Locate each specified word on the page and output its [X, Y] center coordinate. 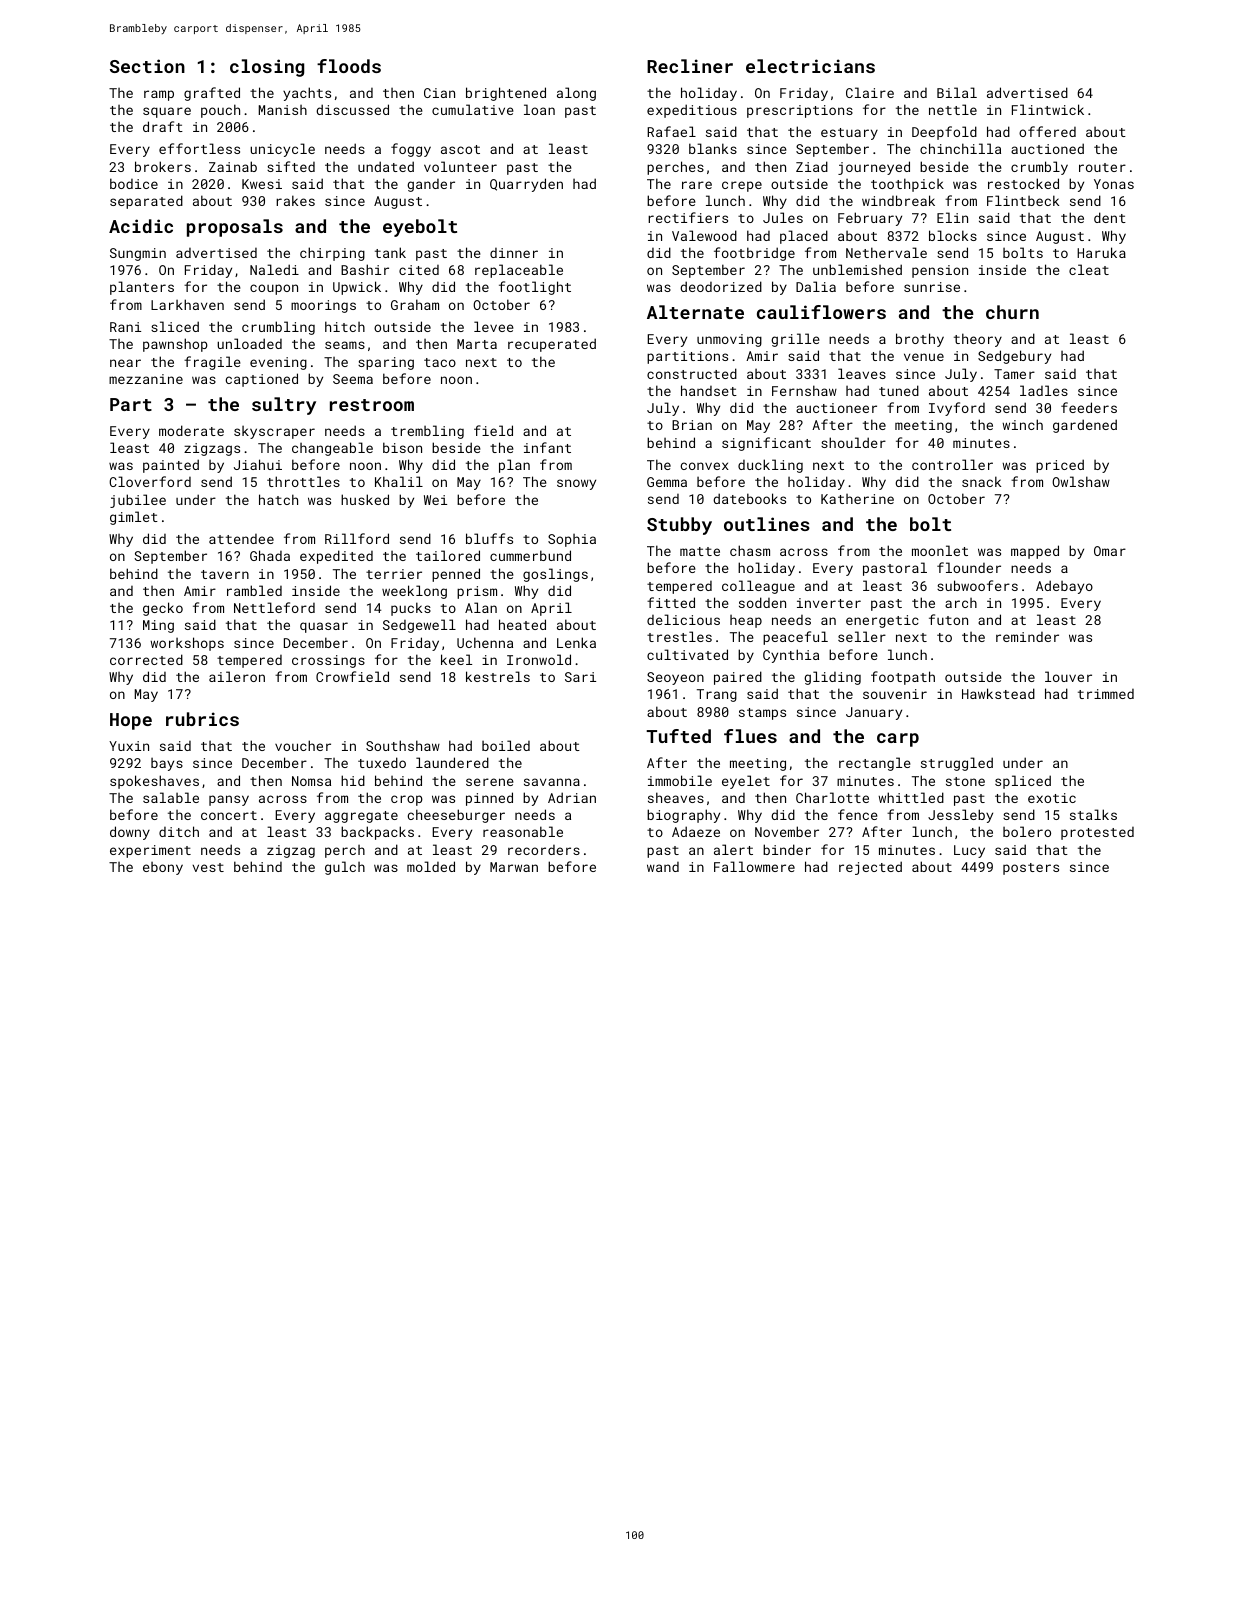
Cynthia [791, 656]
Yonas [1114, 184]
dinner [514, 253]
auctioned [1047, 148]
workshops [187, 644]
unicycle [282, 150]
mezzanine [146, 379]
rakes [295, 200]
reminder [1027, 637]
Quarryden [526, 185]
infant [547, 447]
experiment [150, 851]
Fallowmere [754, 866]
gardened [1085, 426]
